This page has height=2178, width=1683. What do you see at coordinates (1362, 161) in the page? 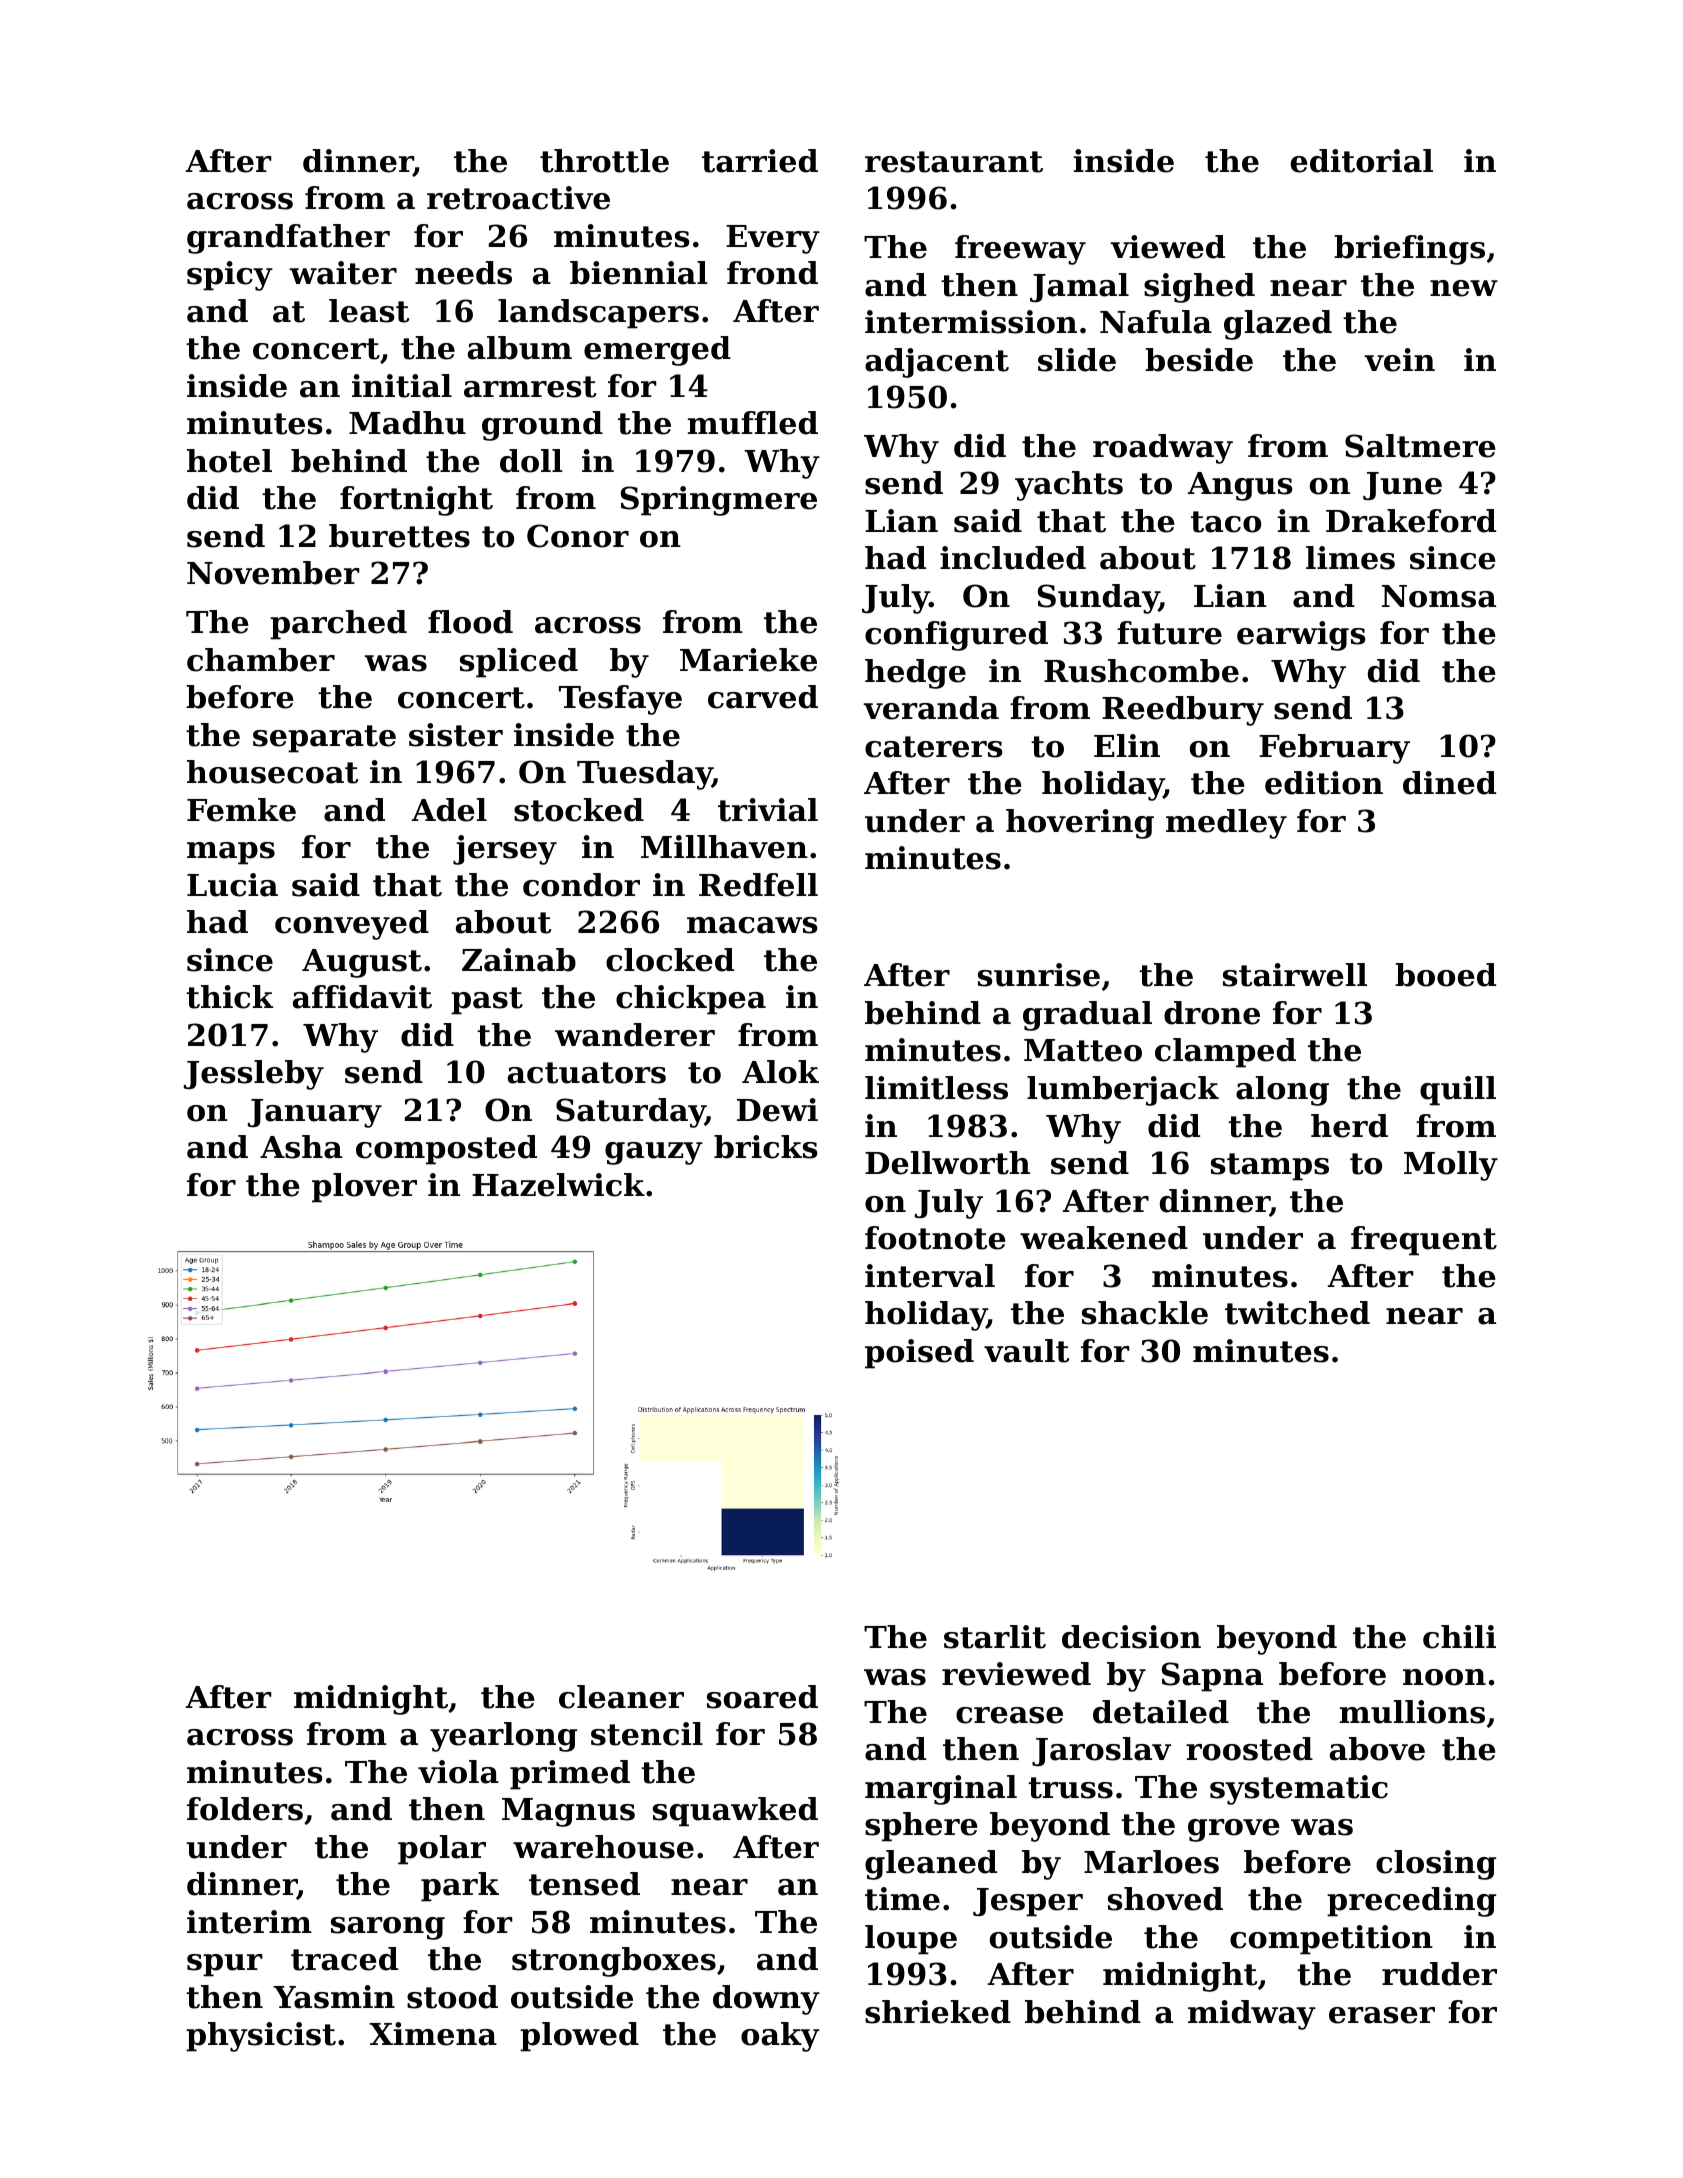
I see `editorial` at bounding box center [1362, 161].
